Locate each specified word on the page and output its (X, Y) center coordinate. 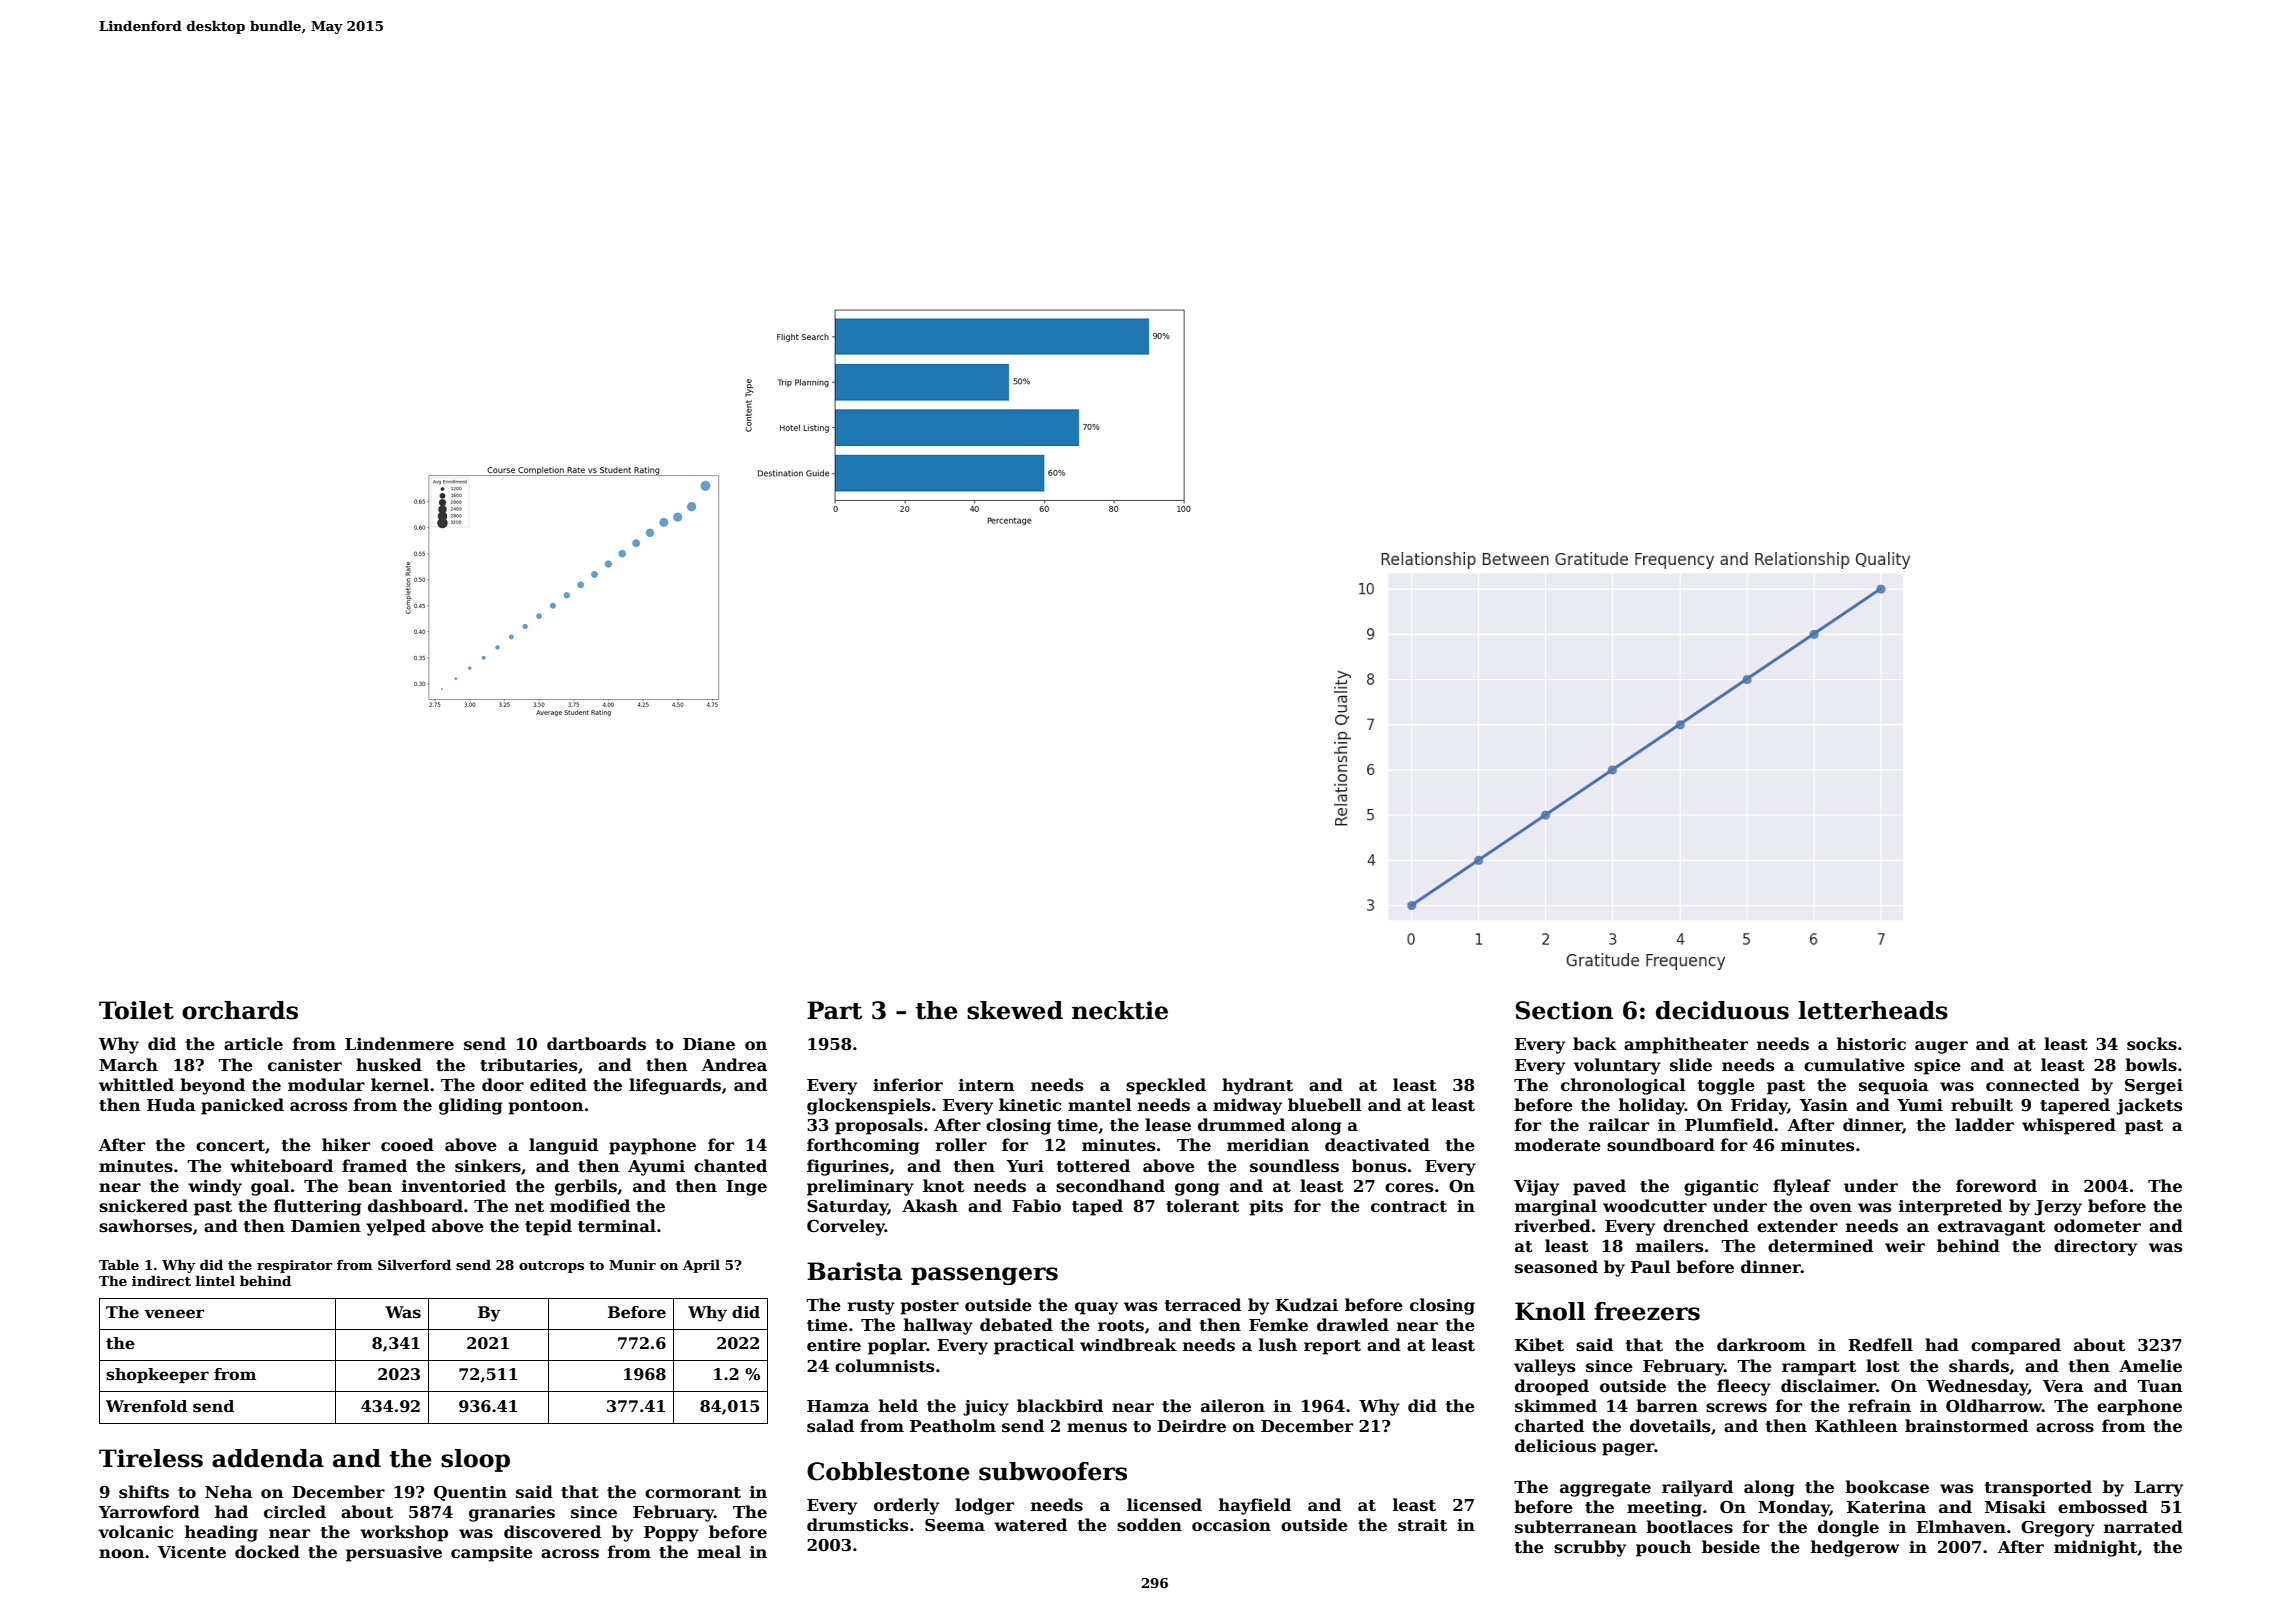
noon (121, 1554)
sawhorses (145, 1226)
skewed (1015, 1010)
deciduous (1722, 1010)
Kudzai (1306, 1305)
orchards (240, 1010)
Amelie (2150, 1366)
